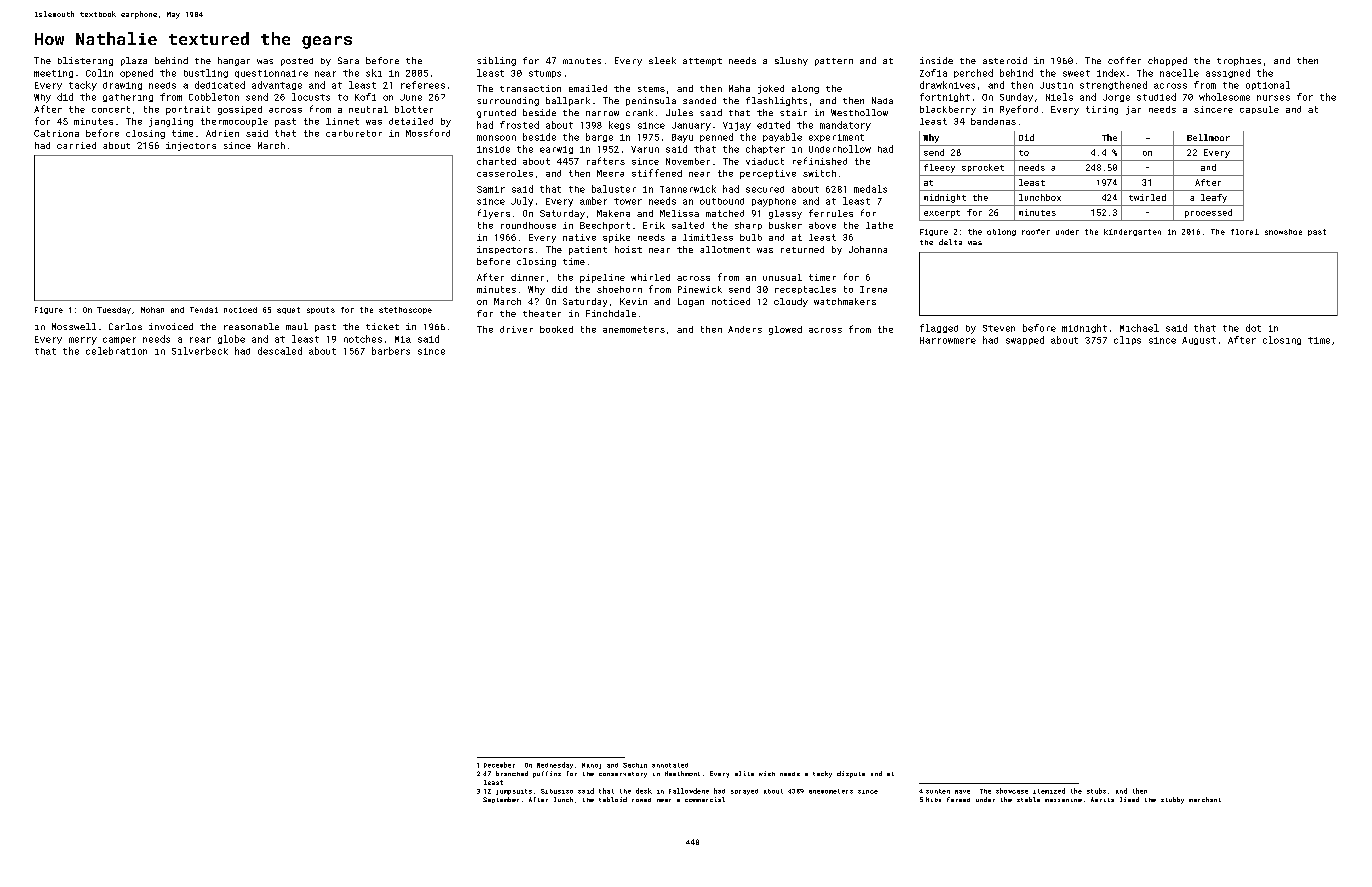 The image size is (1372, 887). I want to click on August, so click(1199, 341).
